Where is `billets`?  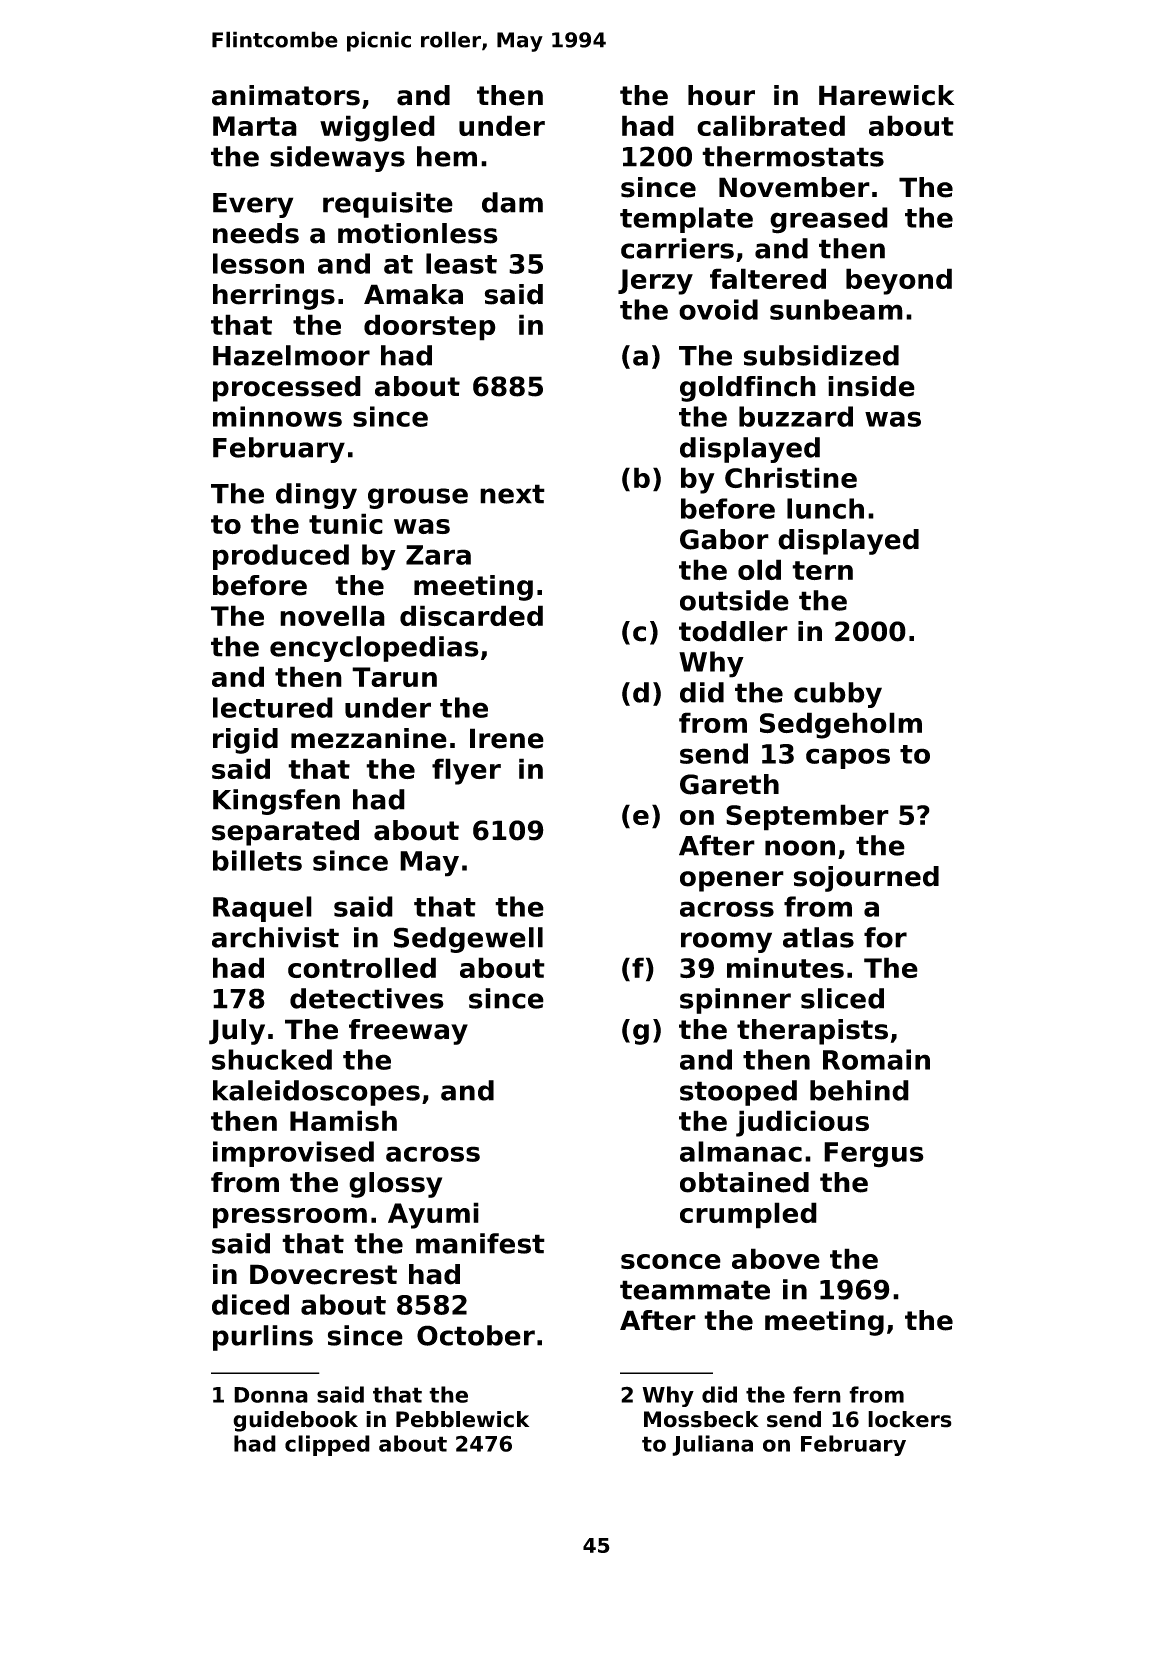
billets is located at coordinates (257, 860).
